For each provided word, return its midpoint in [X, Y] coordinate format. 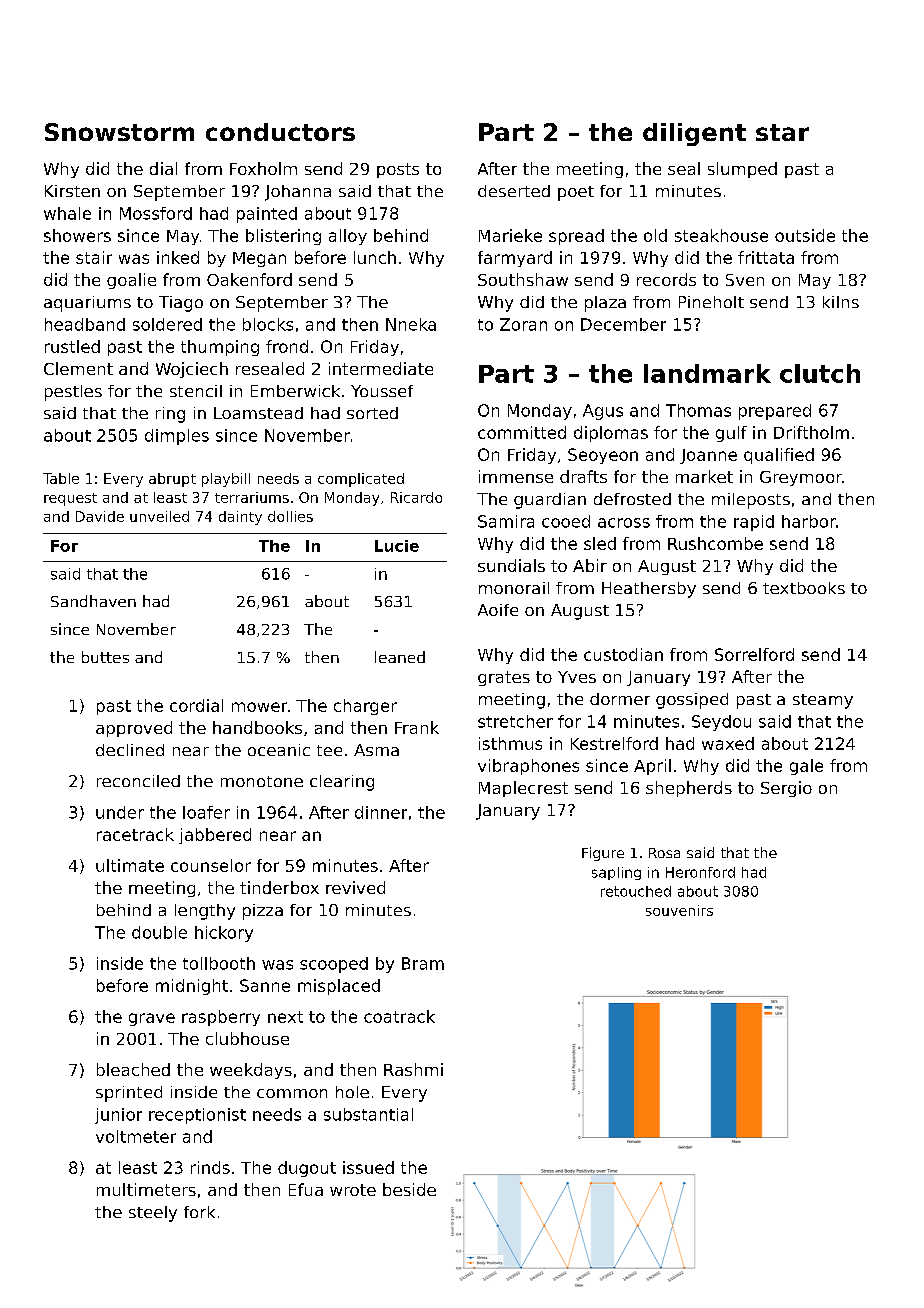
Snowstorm [119, 132]
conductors [280, 132]
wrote [353, 1190]
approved [134, 729]
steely [153, 1214]
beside [409, 1189]
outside [805, 235]
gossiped [692, 701]
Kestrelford [614, 743]
